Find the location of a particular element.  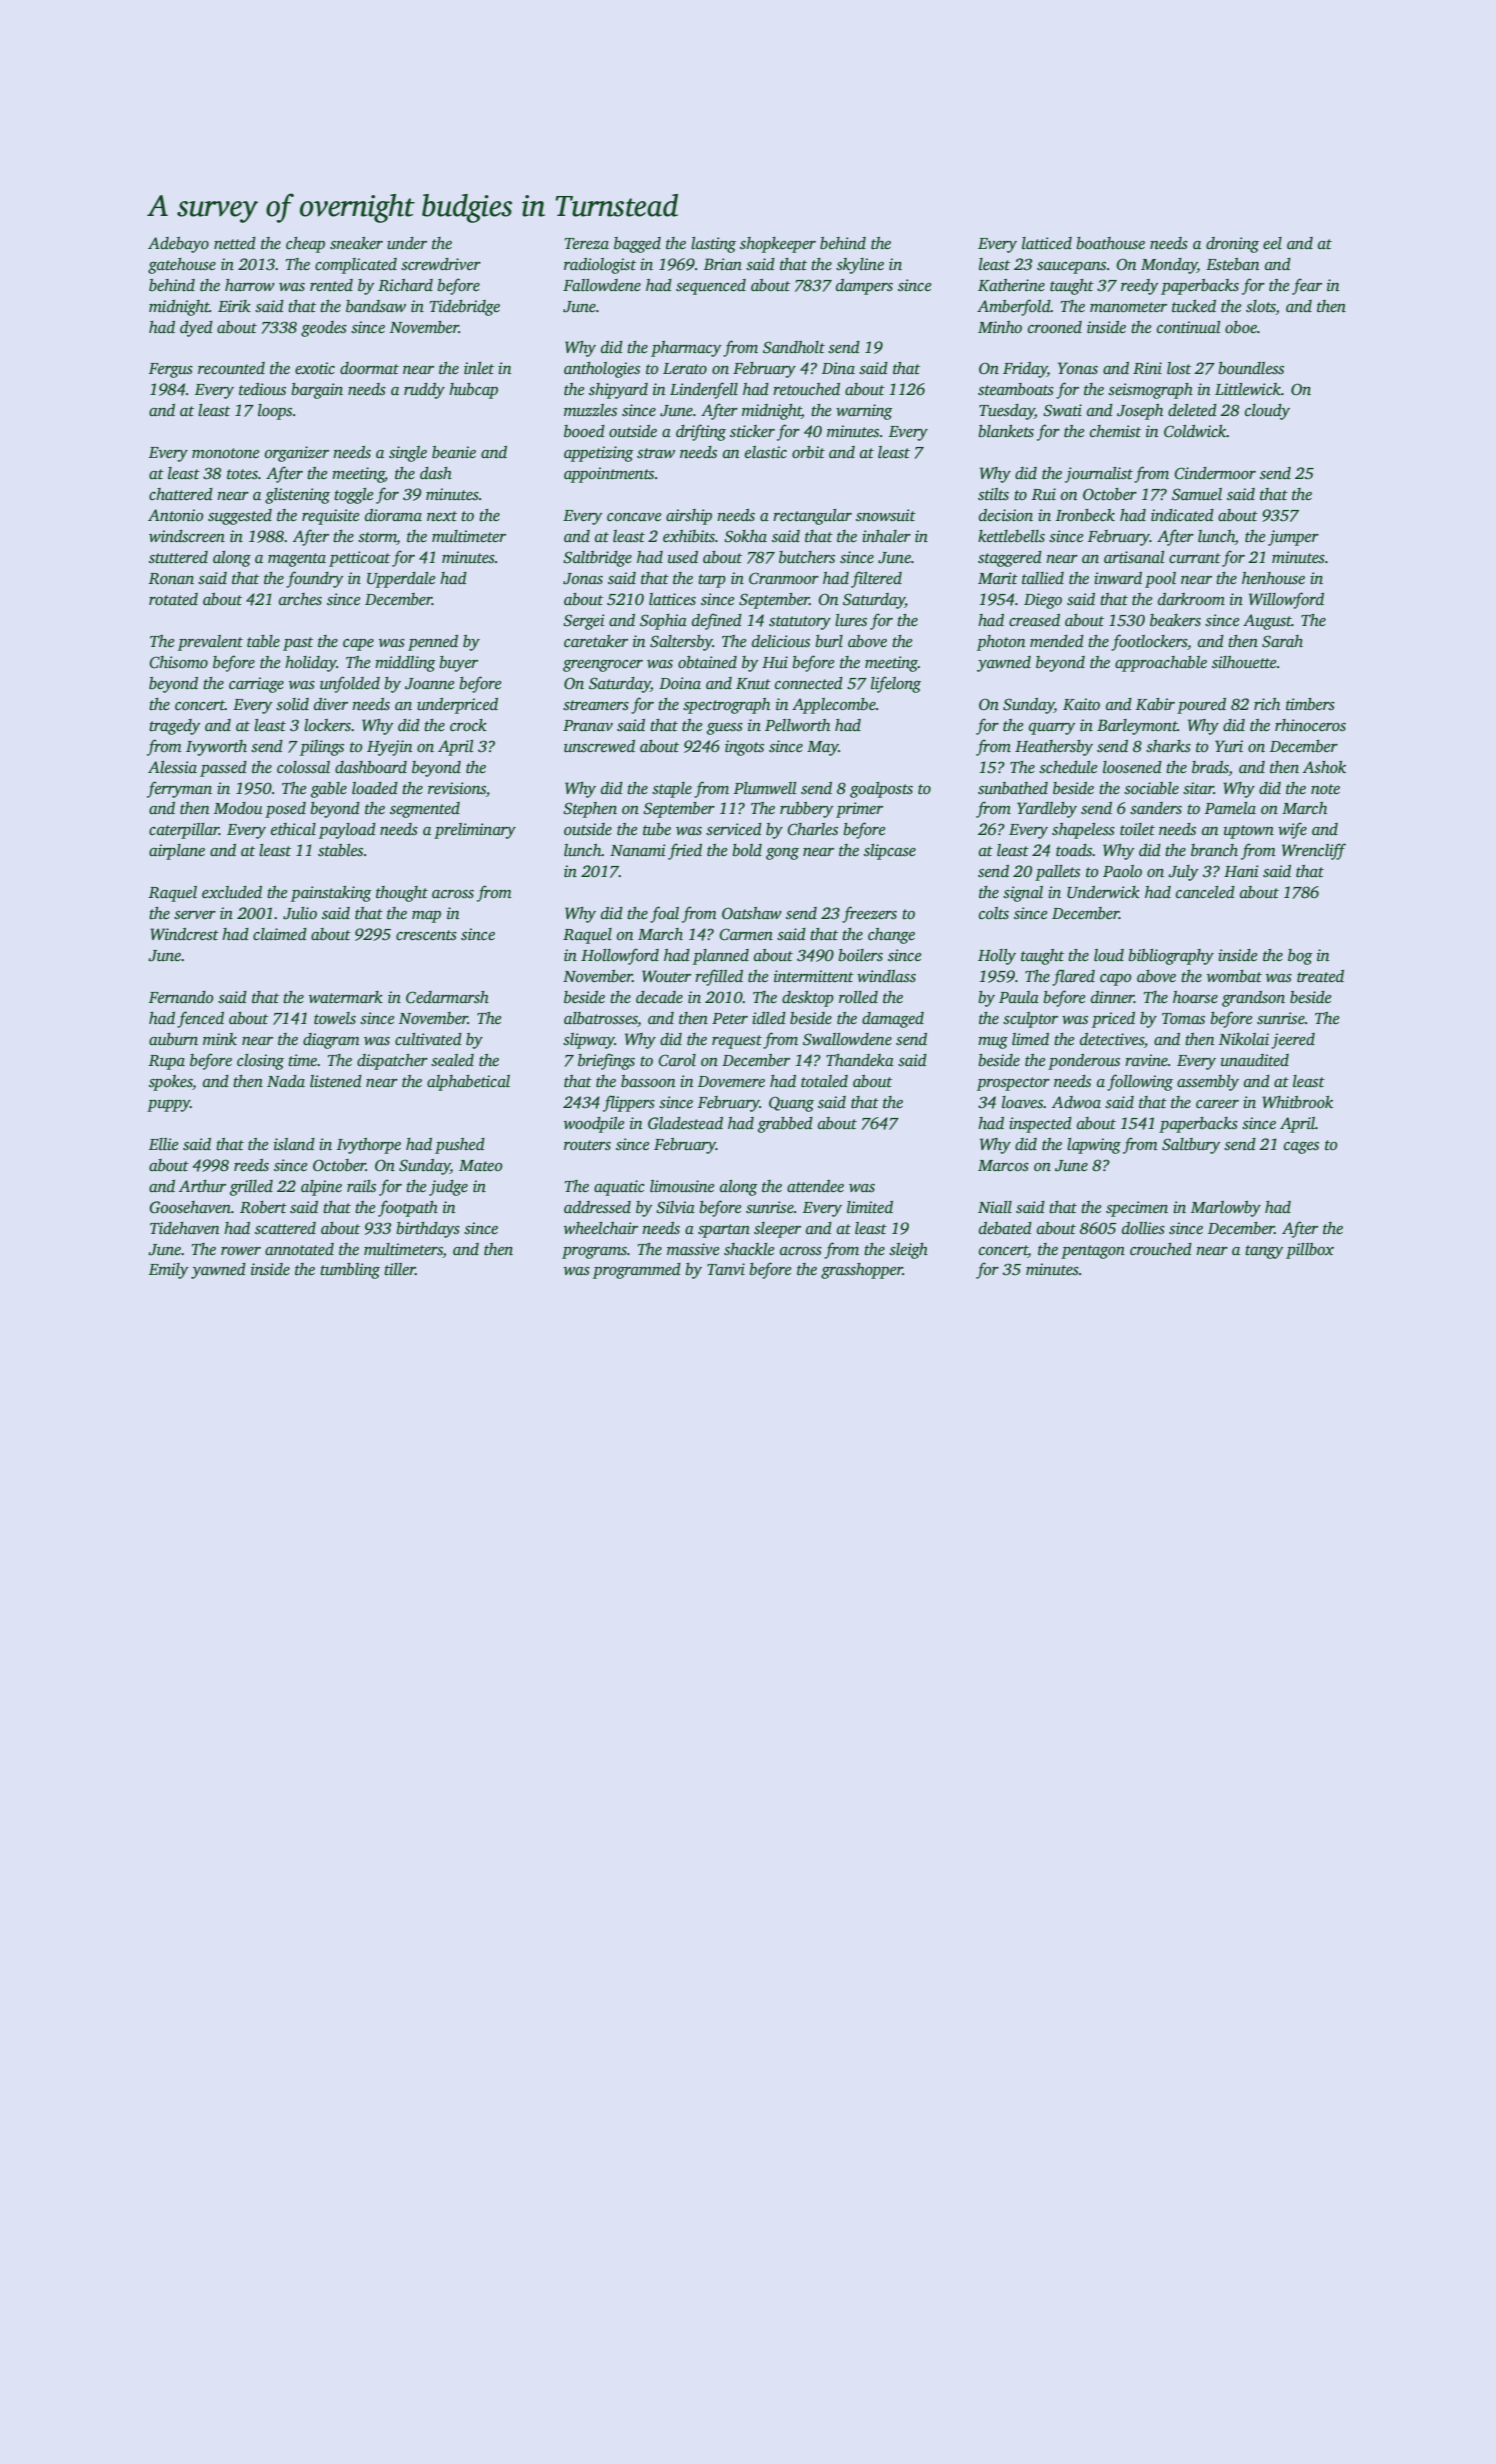

statutory is located at coordinates (800, 623).
